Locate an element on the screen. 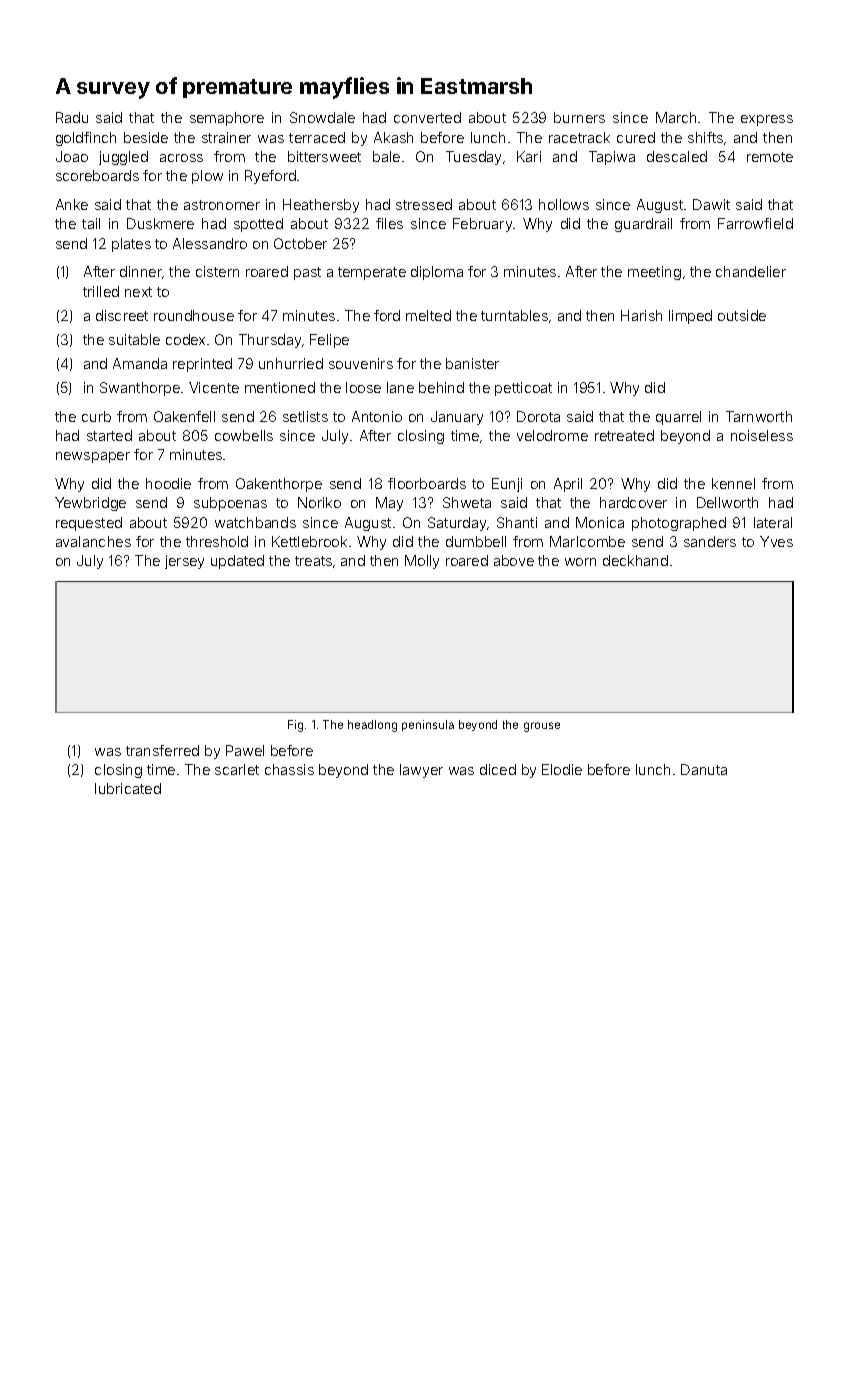 The height and width of the screenshot is (1400, 849). February is located at coordinates (483, 225).
